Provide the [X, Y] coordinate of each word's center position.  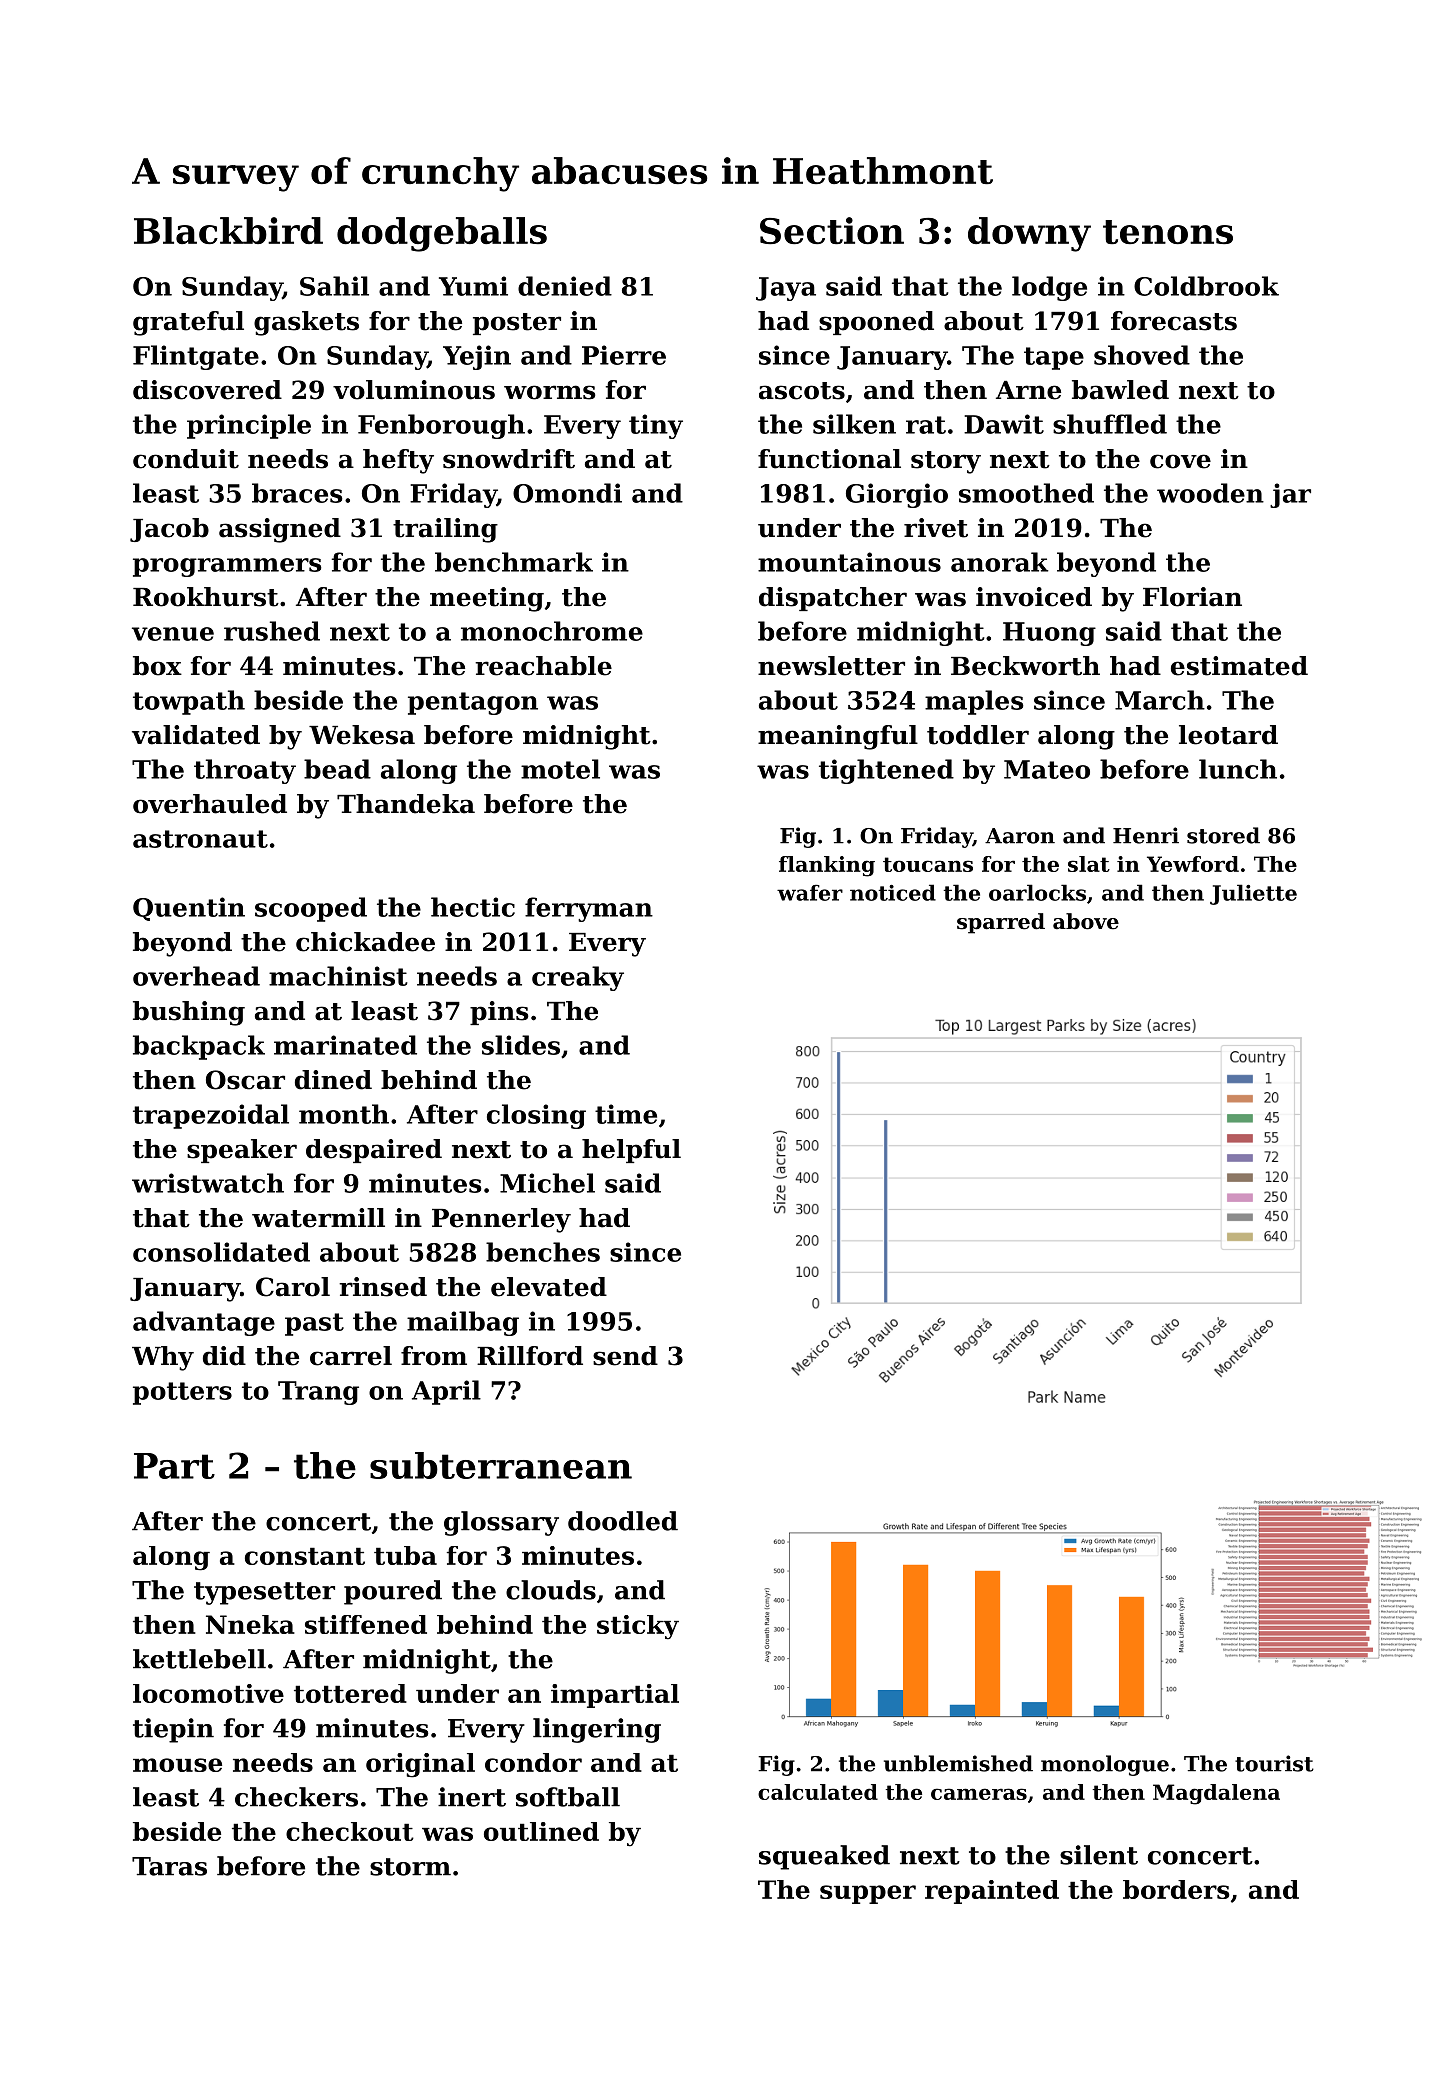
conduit [186, 459]
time [626, 1114]
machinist [338, 976]
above [1086, 921]
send [625, 1356]
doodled [623, 1521]
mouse [177, 1765]
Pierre [624, 355]
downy [1029, 234]
